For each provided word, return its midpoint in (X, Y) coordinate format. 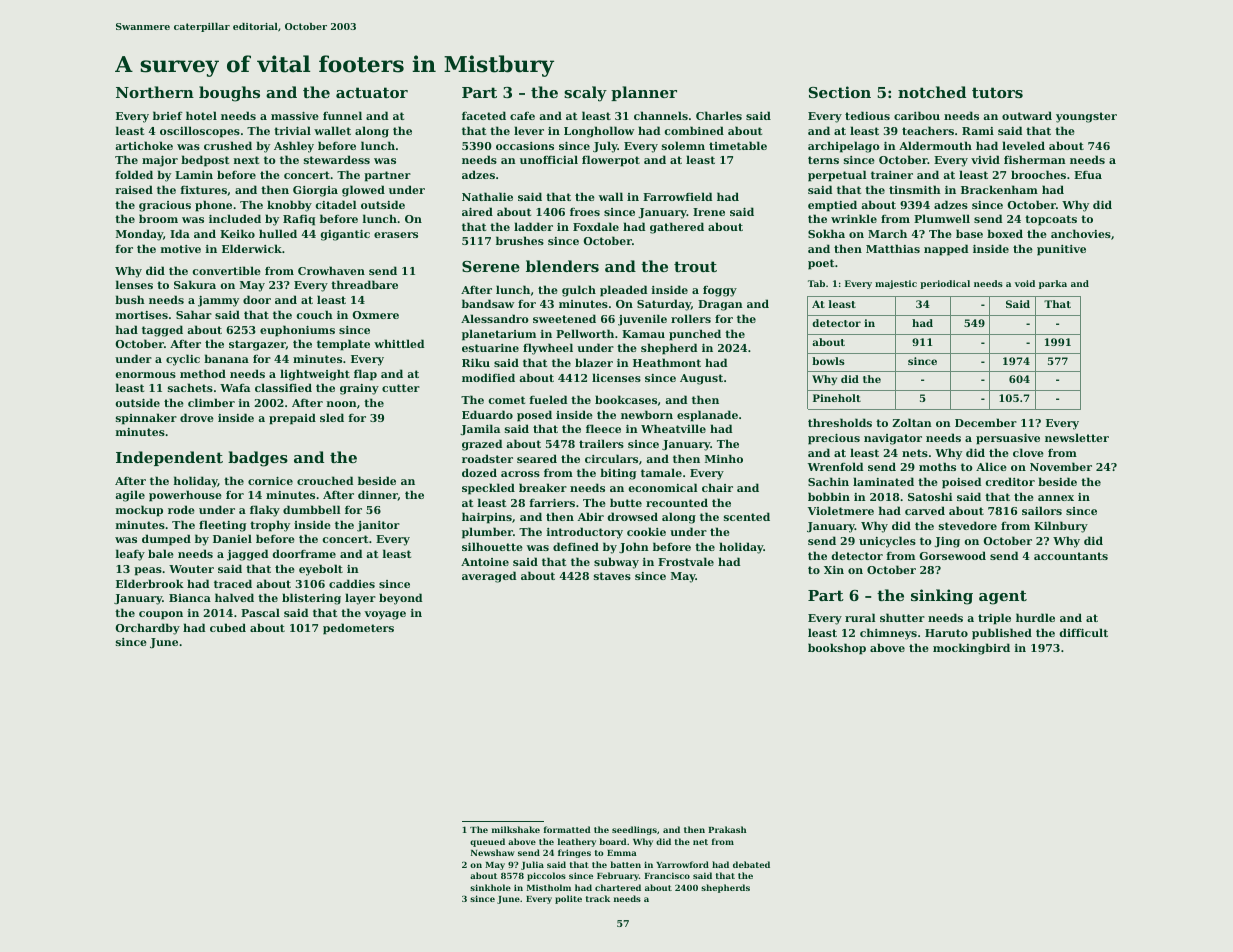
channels (661, 115)
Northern (155, 92)
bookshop (837, 649)
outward (1027, 115)
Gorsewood (953, 555)
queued (487, 842)
